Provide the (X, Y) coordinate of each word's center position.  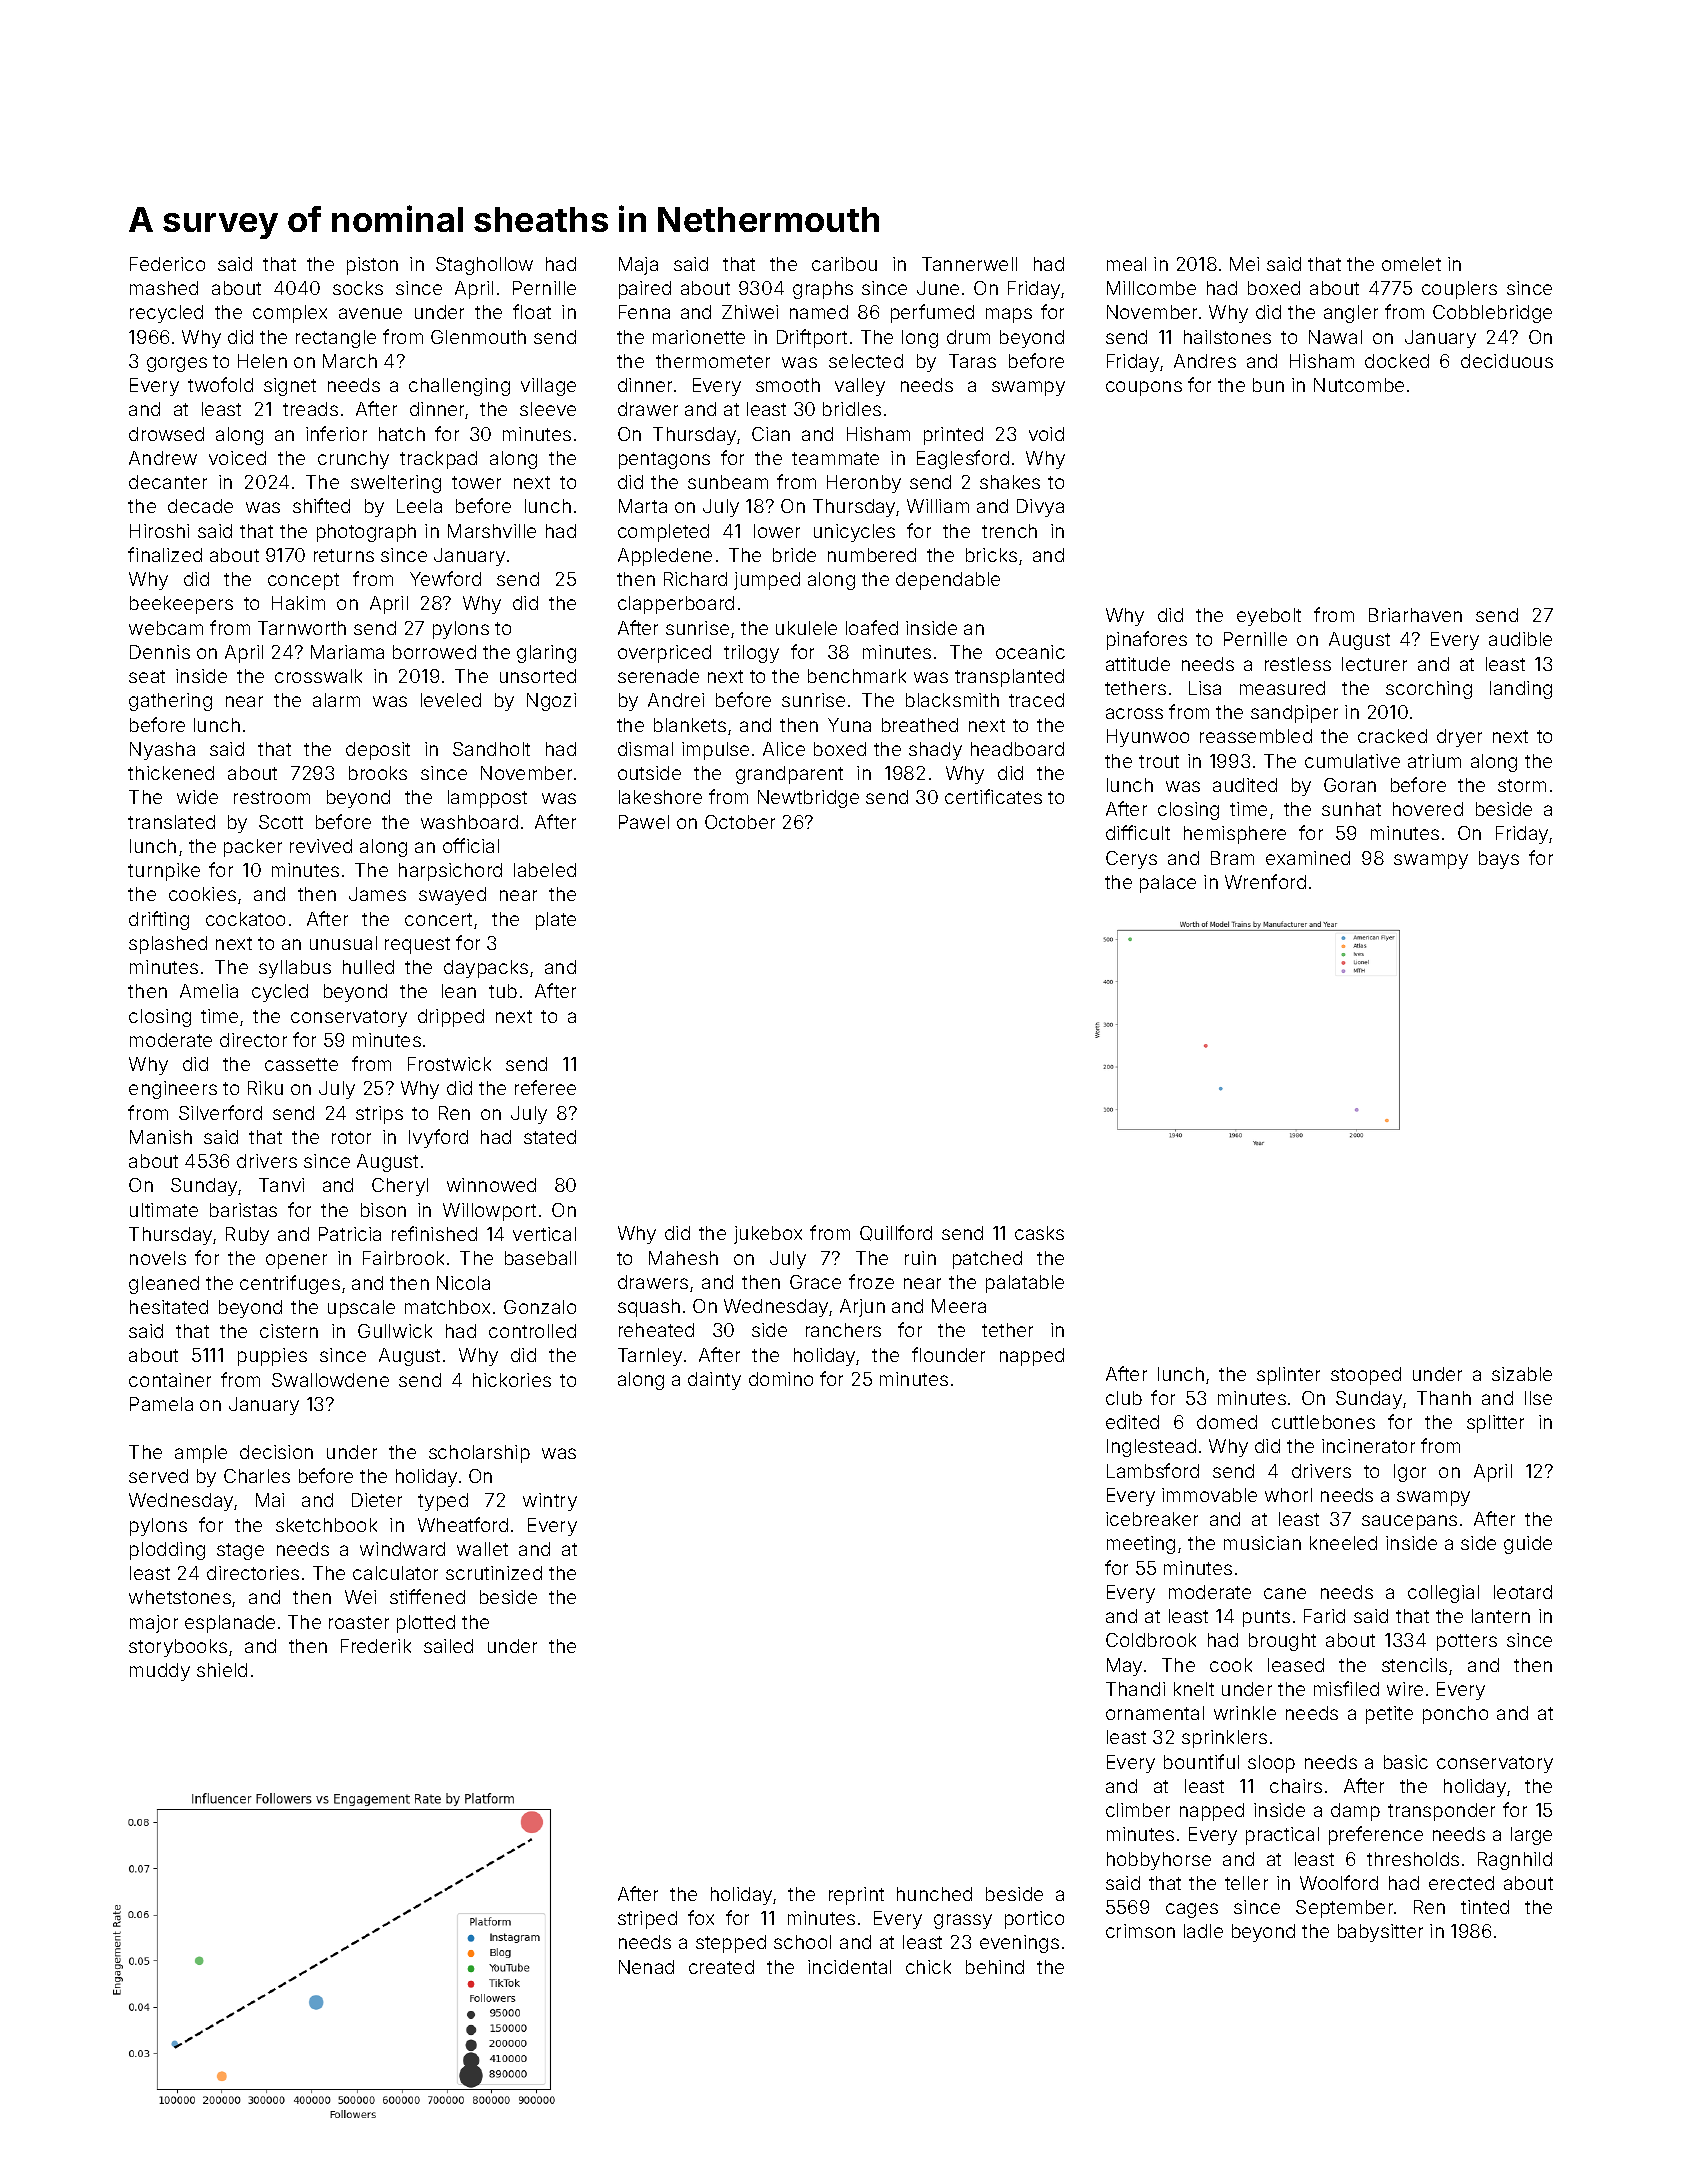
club (1124, 1398)
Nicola (463, 1283)
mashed (164, 288)
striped (647, 1920)
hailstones (1227, 337)
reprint (856, 1896)
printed (953, 436)
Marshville (492, 531)
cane (1285, 1593)
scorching (1429, 690)
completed (663, 533)
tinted (1485, 1907)
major (154, 1624)
